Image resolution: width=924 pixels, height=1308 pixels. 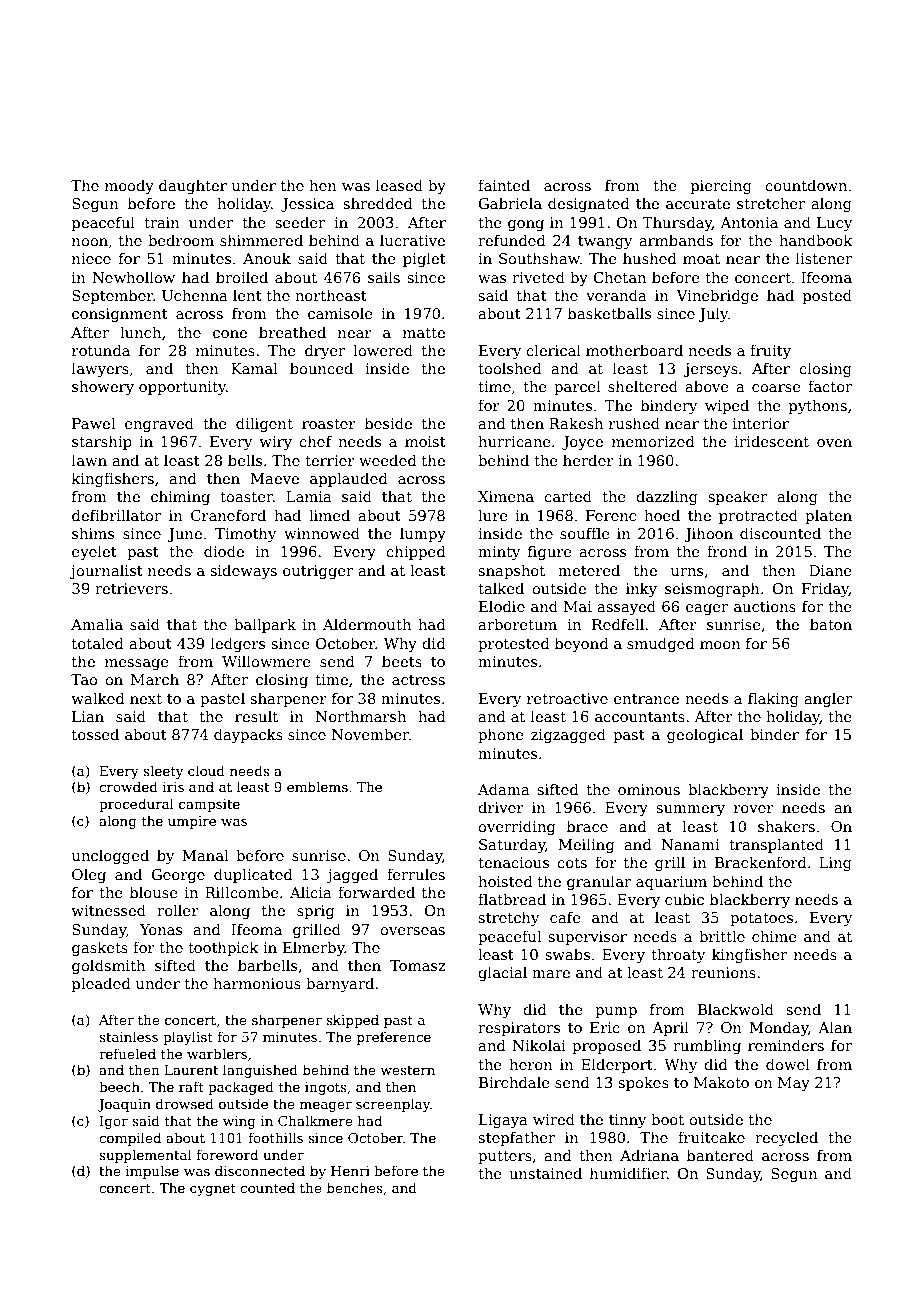 What do you see at coordinates (223, 948) in the screenshot?
I see `toothpick` at bounding box center [223, 948].
